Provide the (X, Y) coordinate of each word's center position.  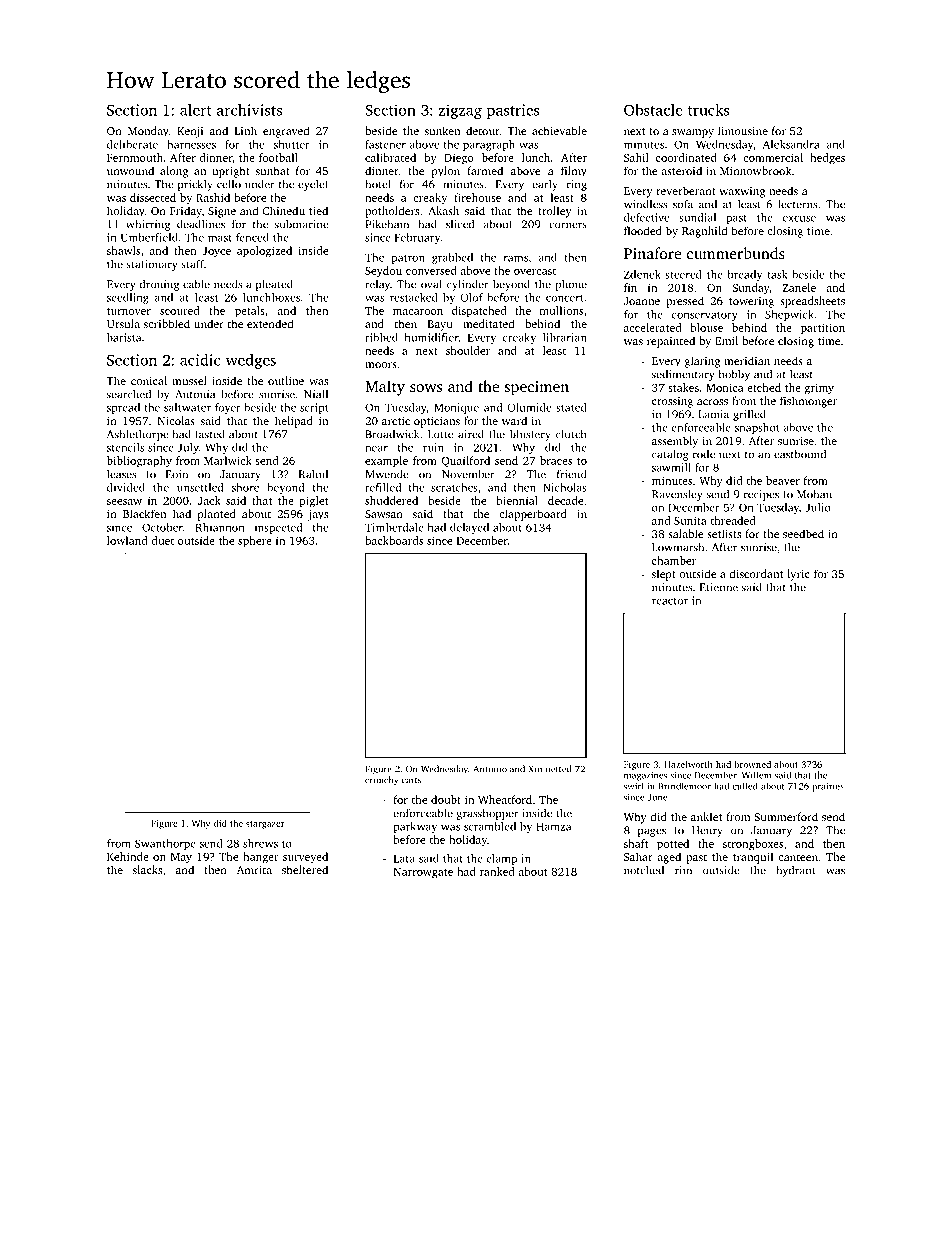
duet (162, 540)
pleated (274, 285)
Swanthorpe (165, 844)
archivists (249, 110)
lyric (798, 575)
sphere (255, 542)
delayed (469, 528)
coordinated (686, 157)
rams (516, 259)
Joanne (642, 301)
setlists (724, 533)
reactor (670, 601)
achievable (559, 130)
